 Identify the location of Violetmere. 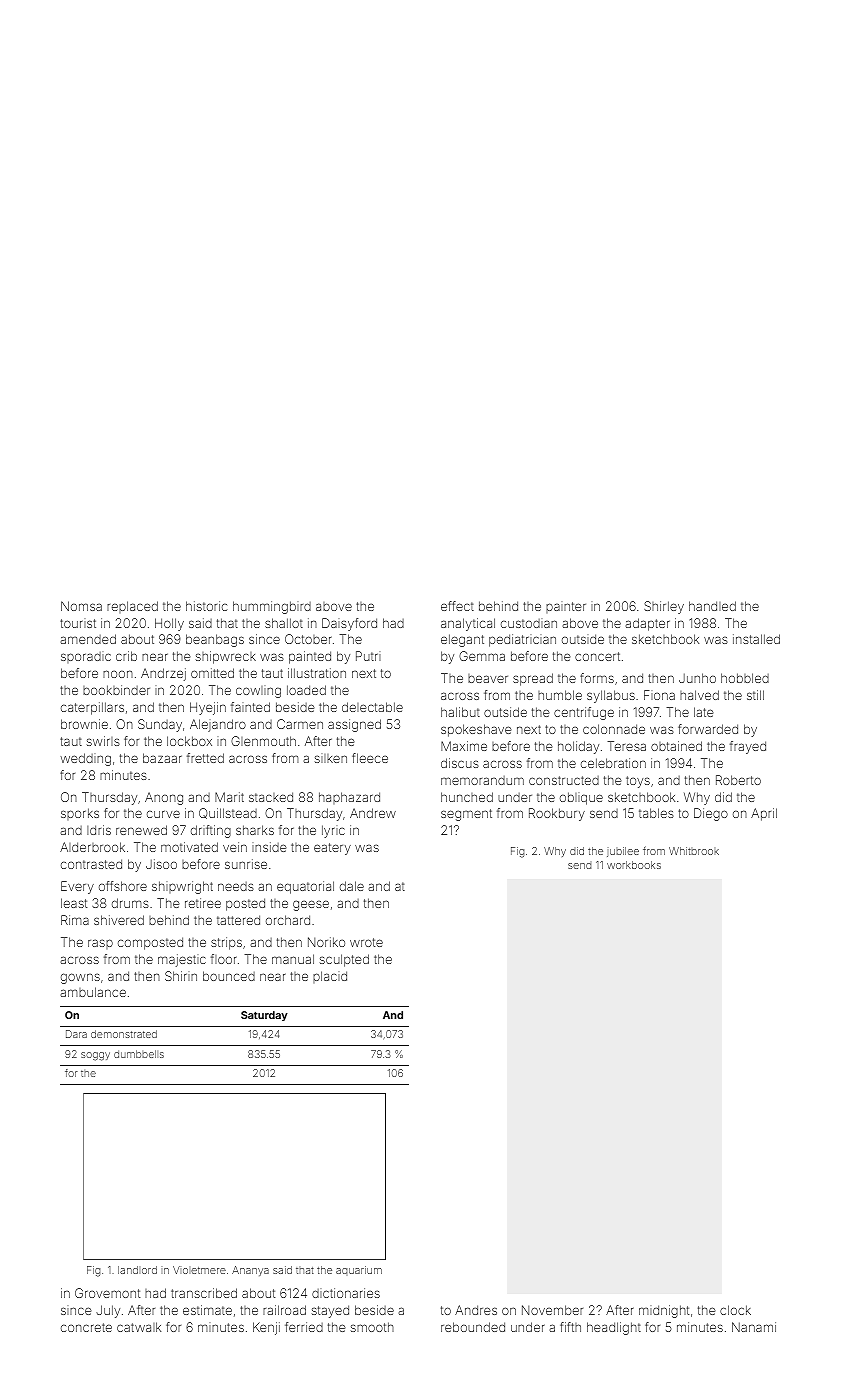
(199, 1270).
